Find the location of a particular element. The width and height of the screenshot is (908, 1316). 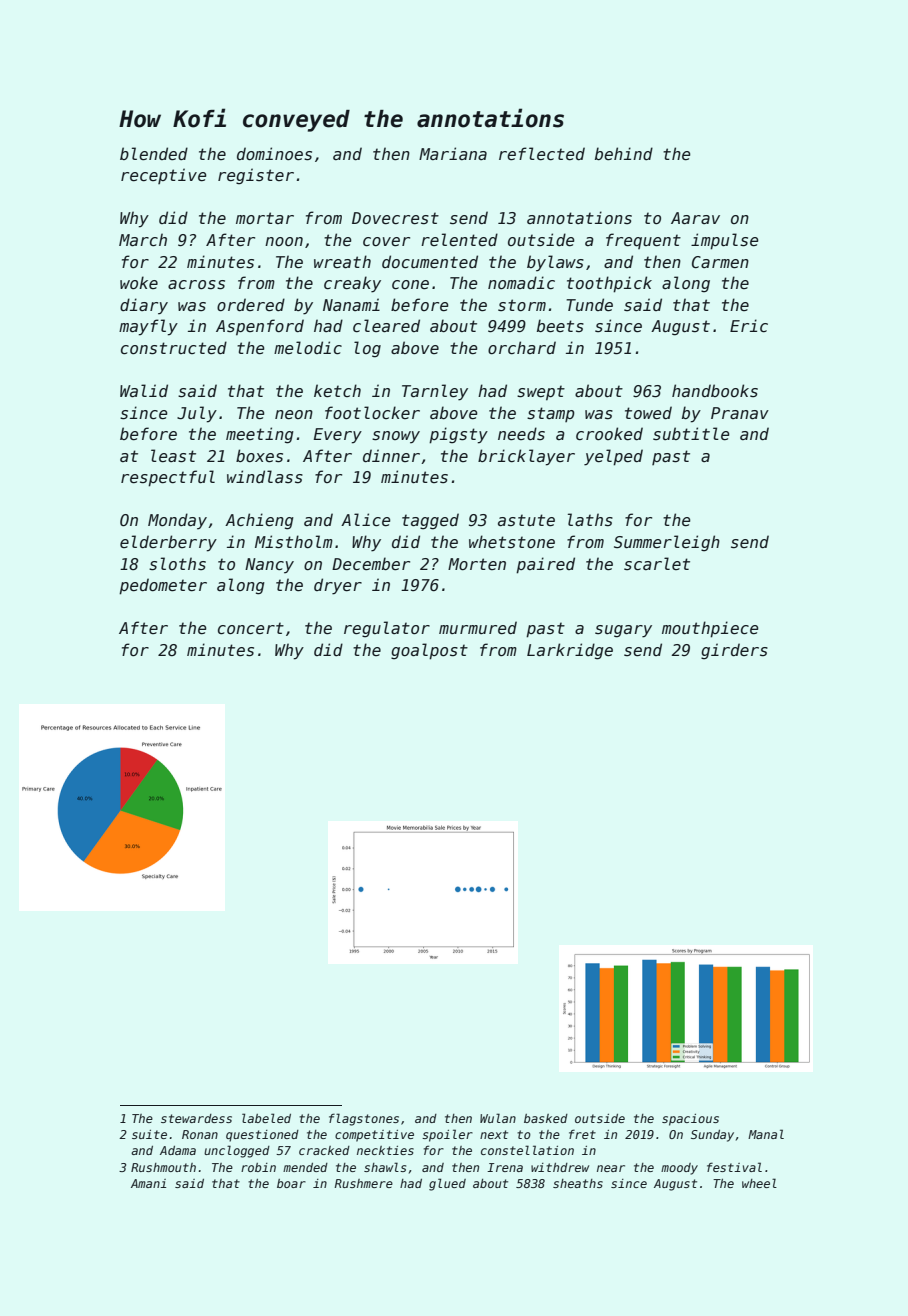

bylaws is located at coordinates (555, 263).
